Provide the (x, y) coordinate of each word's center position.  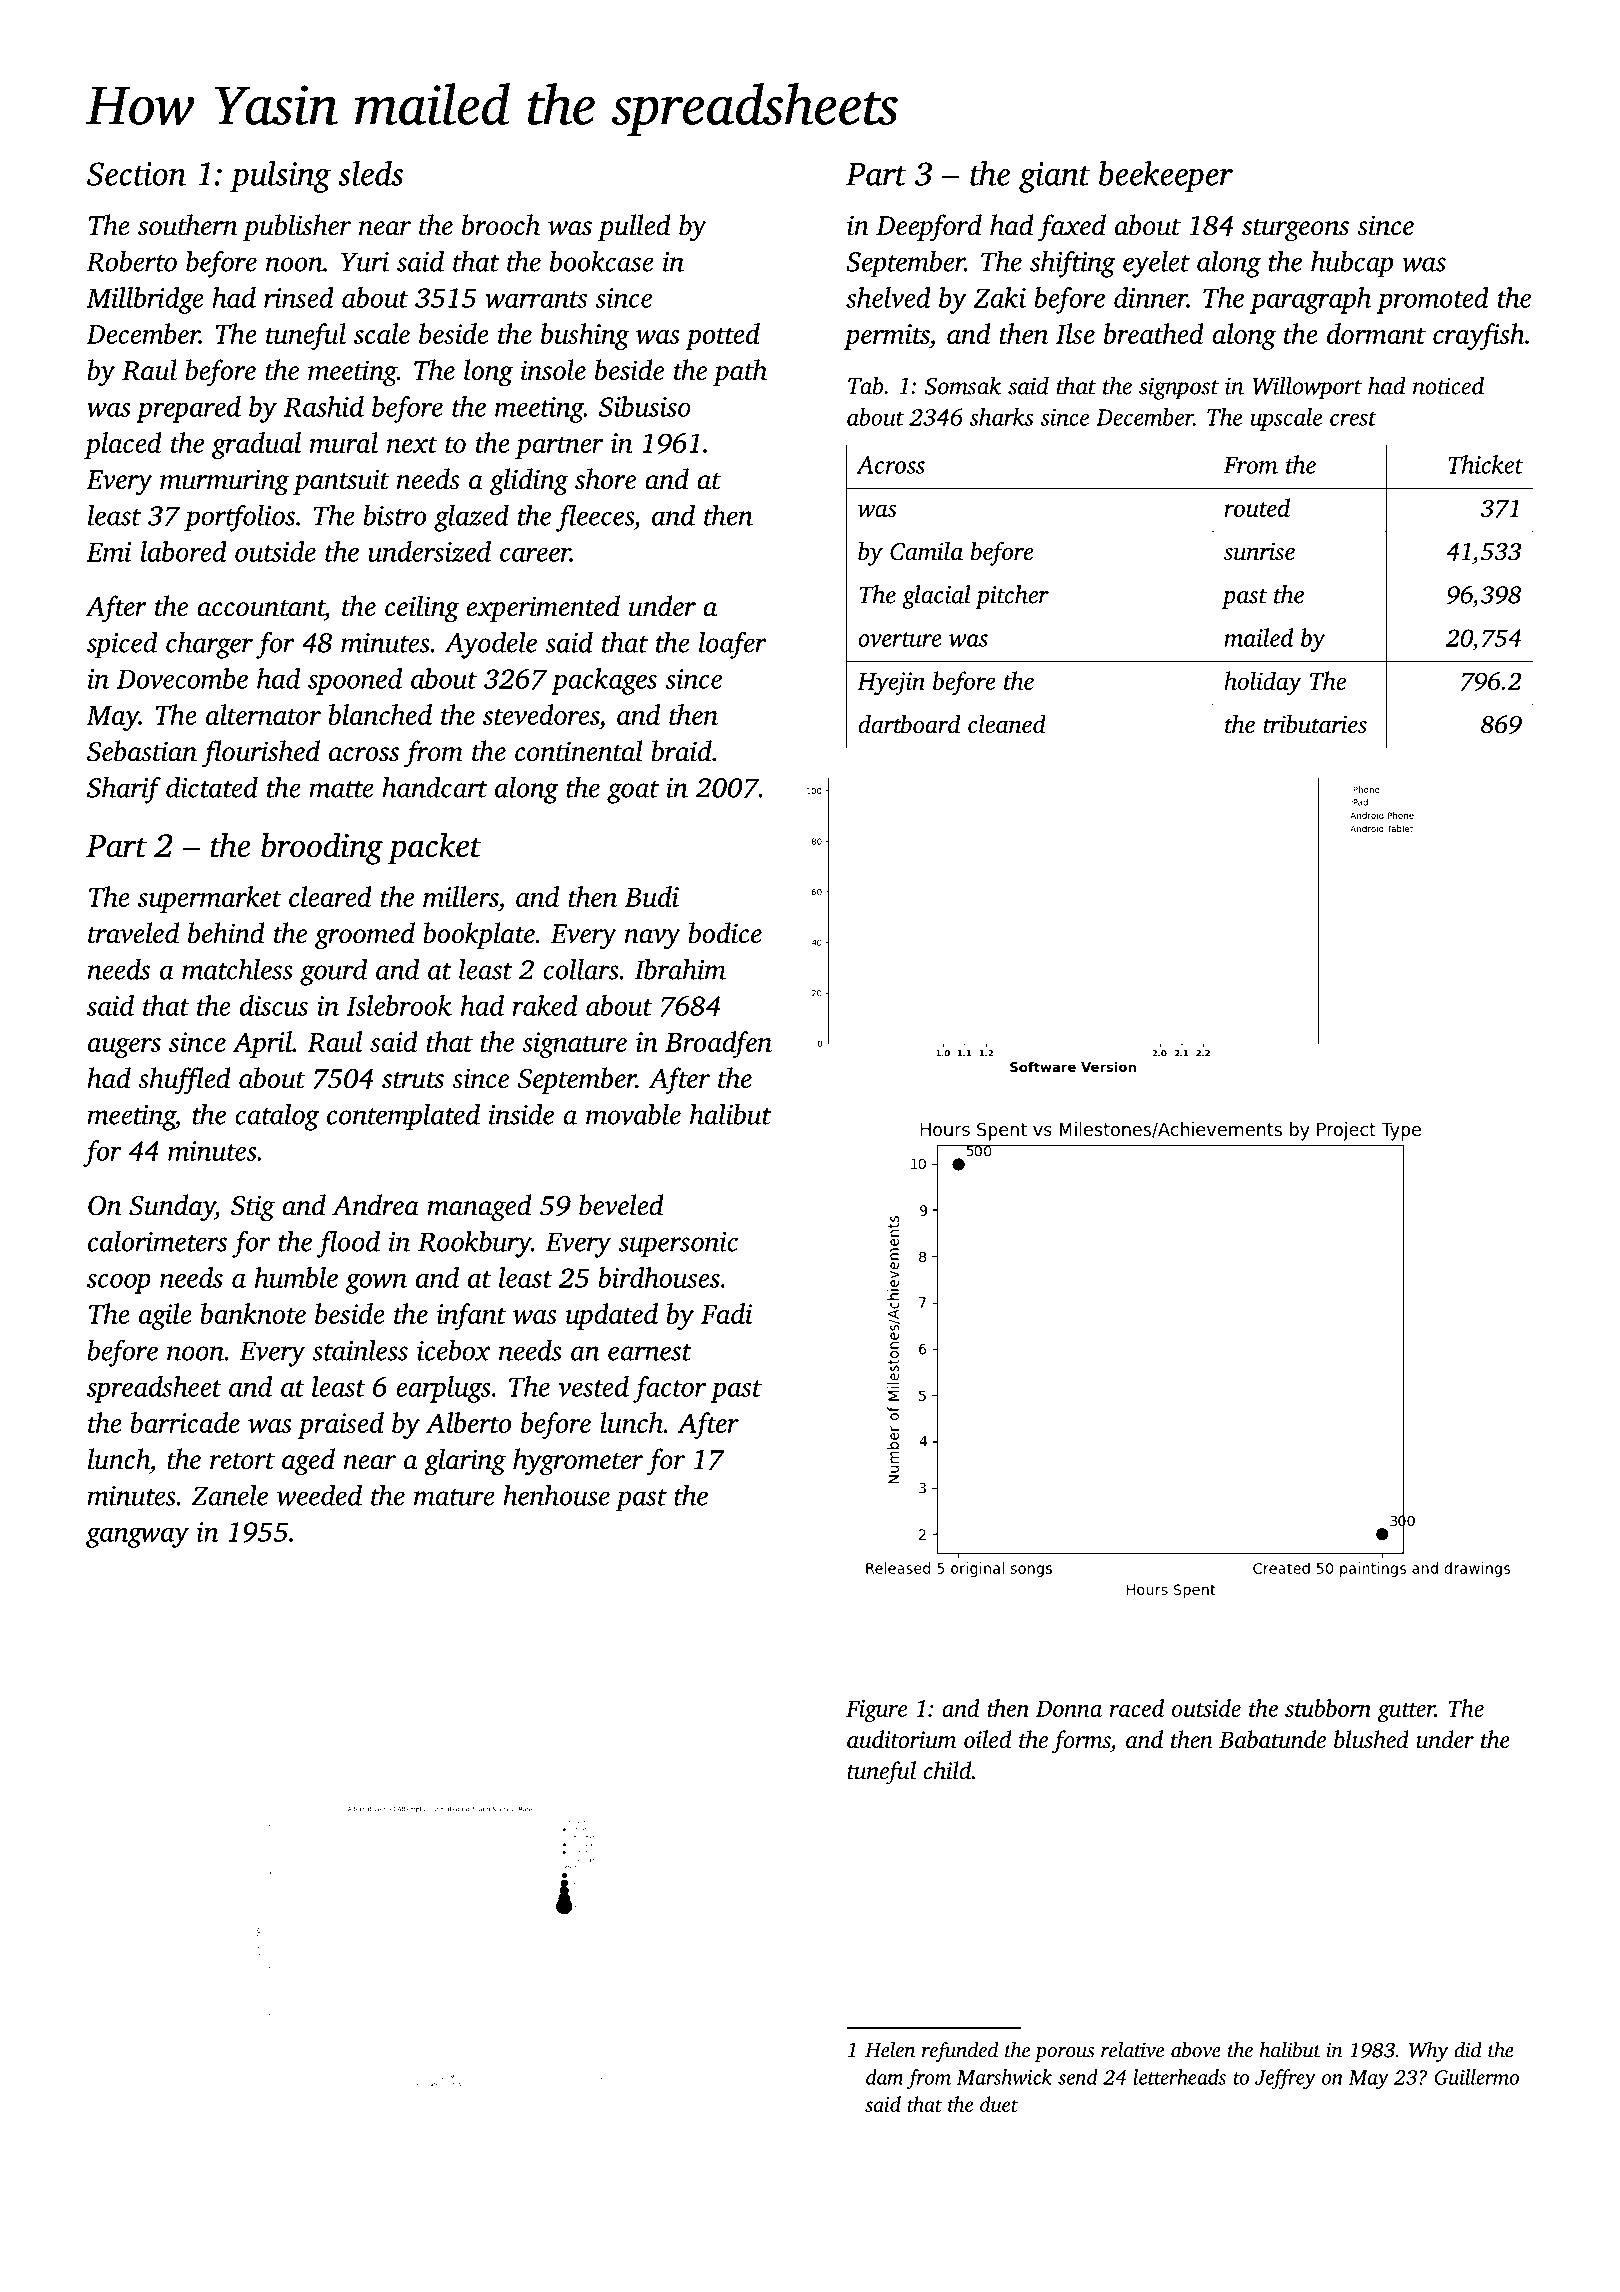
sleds (370, 173)
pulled (634, 227)
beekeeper (1166, 177)
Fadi (727, 1313)
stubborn (1328, 1708)
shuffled (184, 1081)
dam (885, 2077)
